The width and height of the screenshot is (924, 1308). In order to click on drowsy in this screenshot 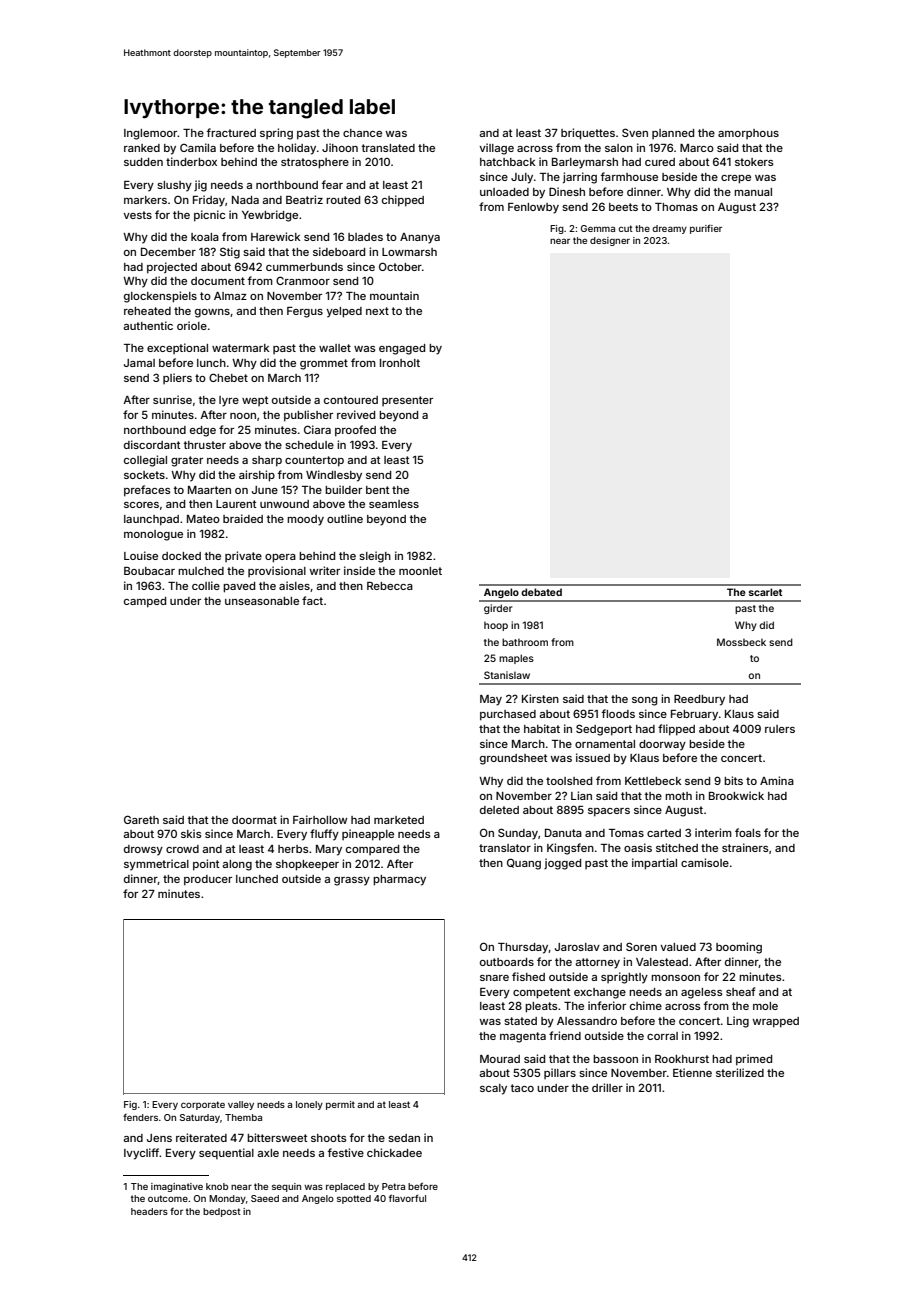, I will do `click(143, 850)`.
